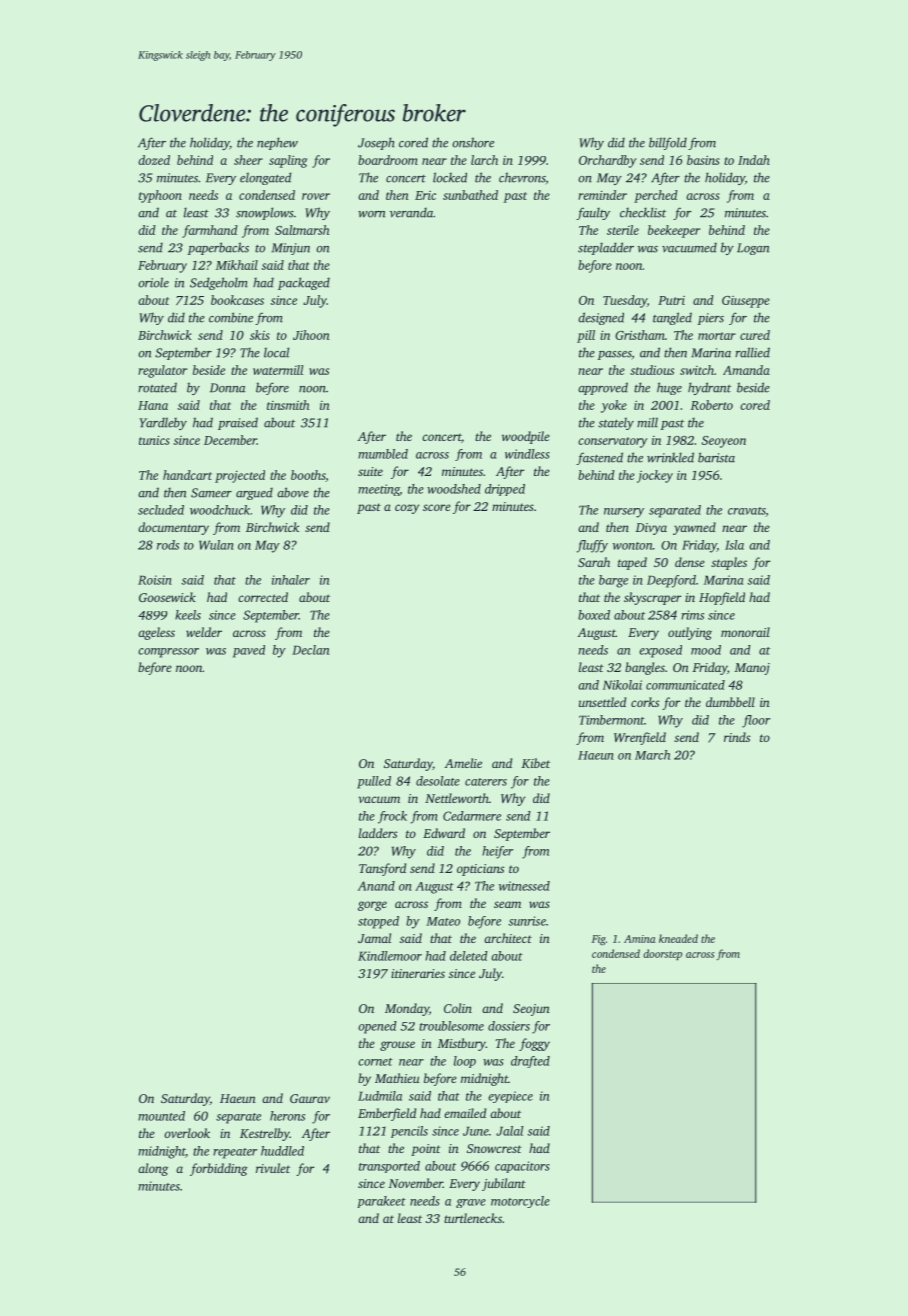  What do you see at coordinates (745, 632) in the document?
I see `monorail` at bounding box center [745, 632].
